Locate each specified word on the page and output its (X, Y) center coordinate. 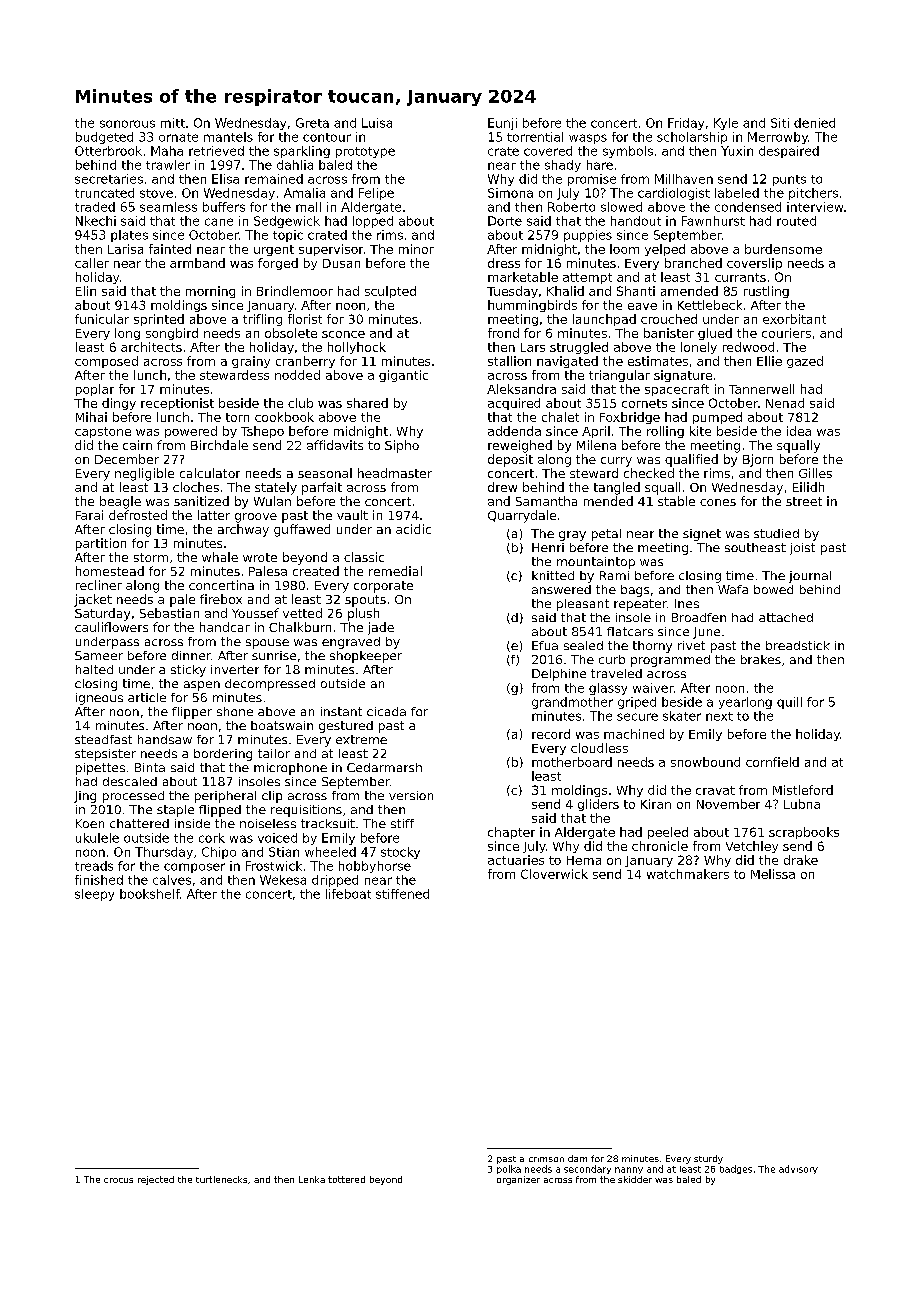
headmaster (395, 473)
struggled (579, 348)
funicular (102, 319)
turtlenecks (221, 1179)
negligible (144, 474)
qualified (691, 460)
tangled (617, 488)
